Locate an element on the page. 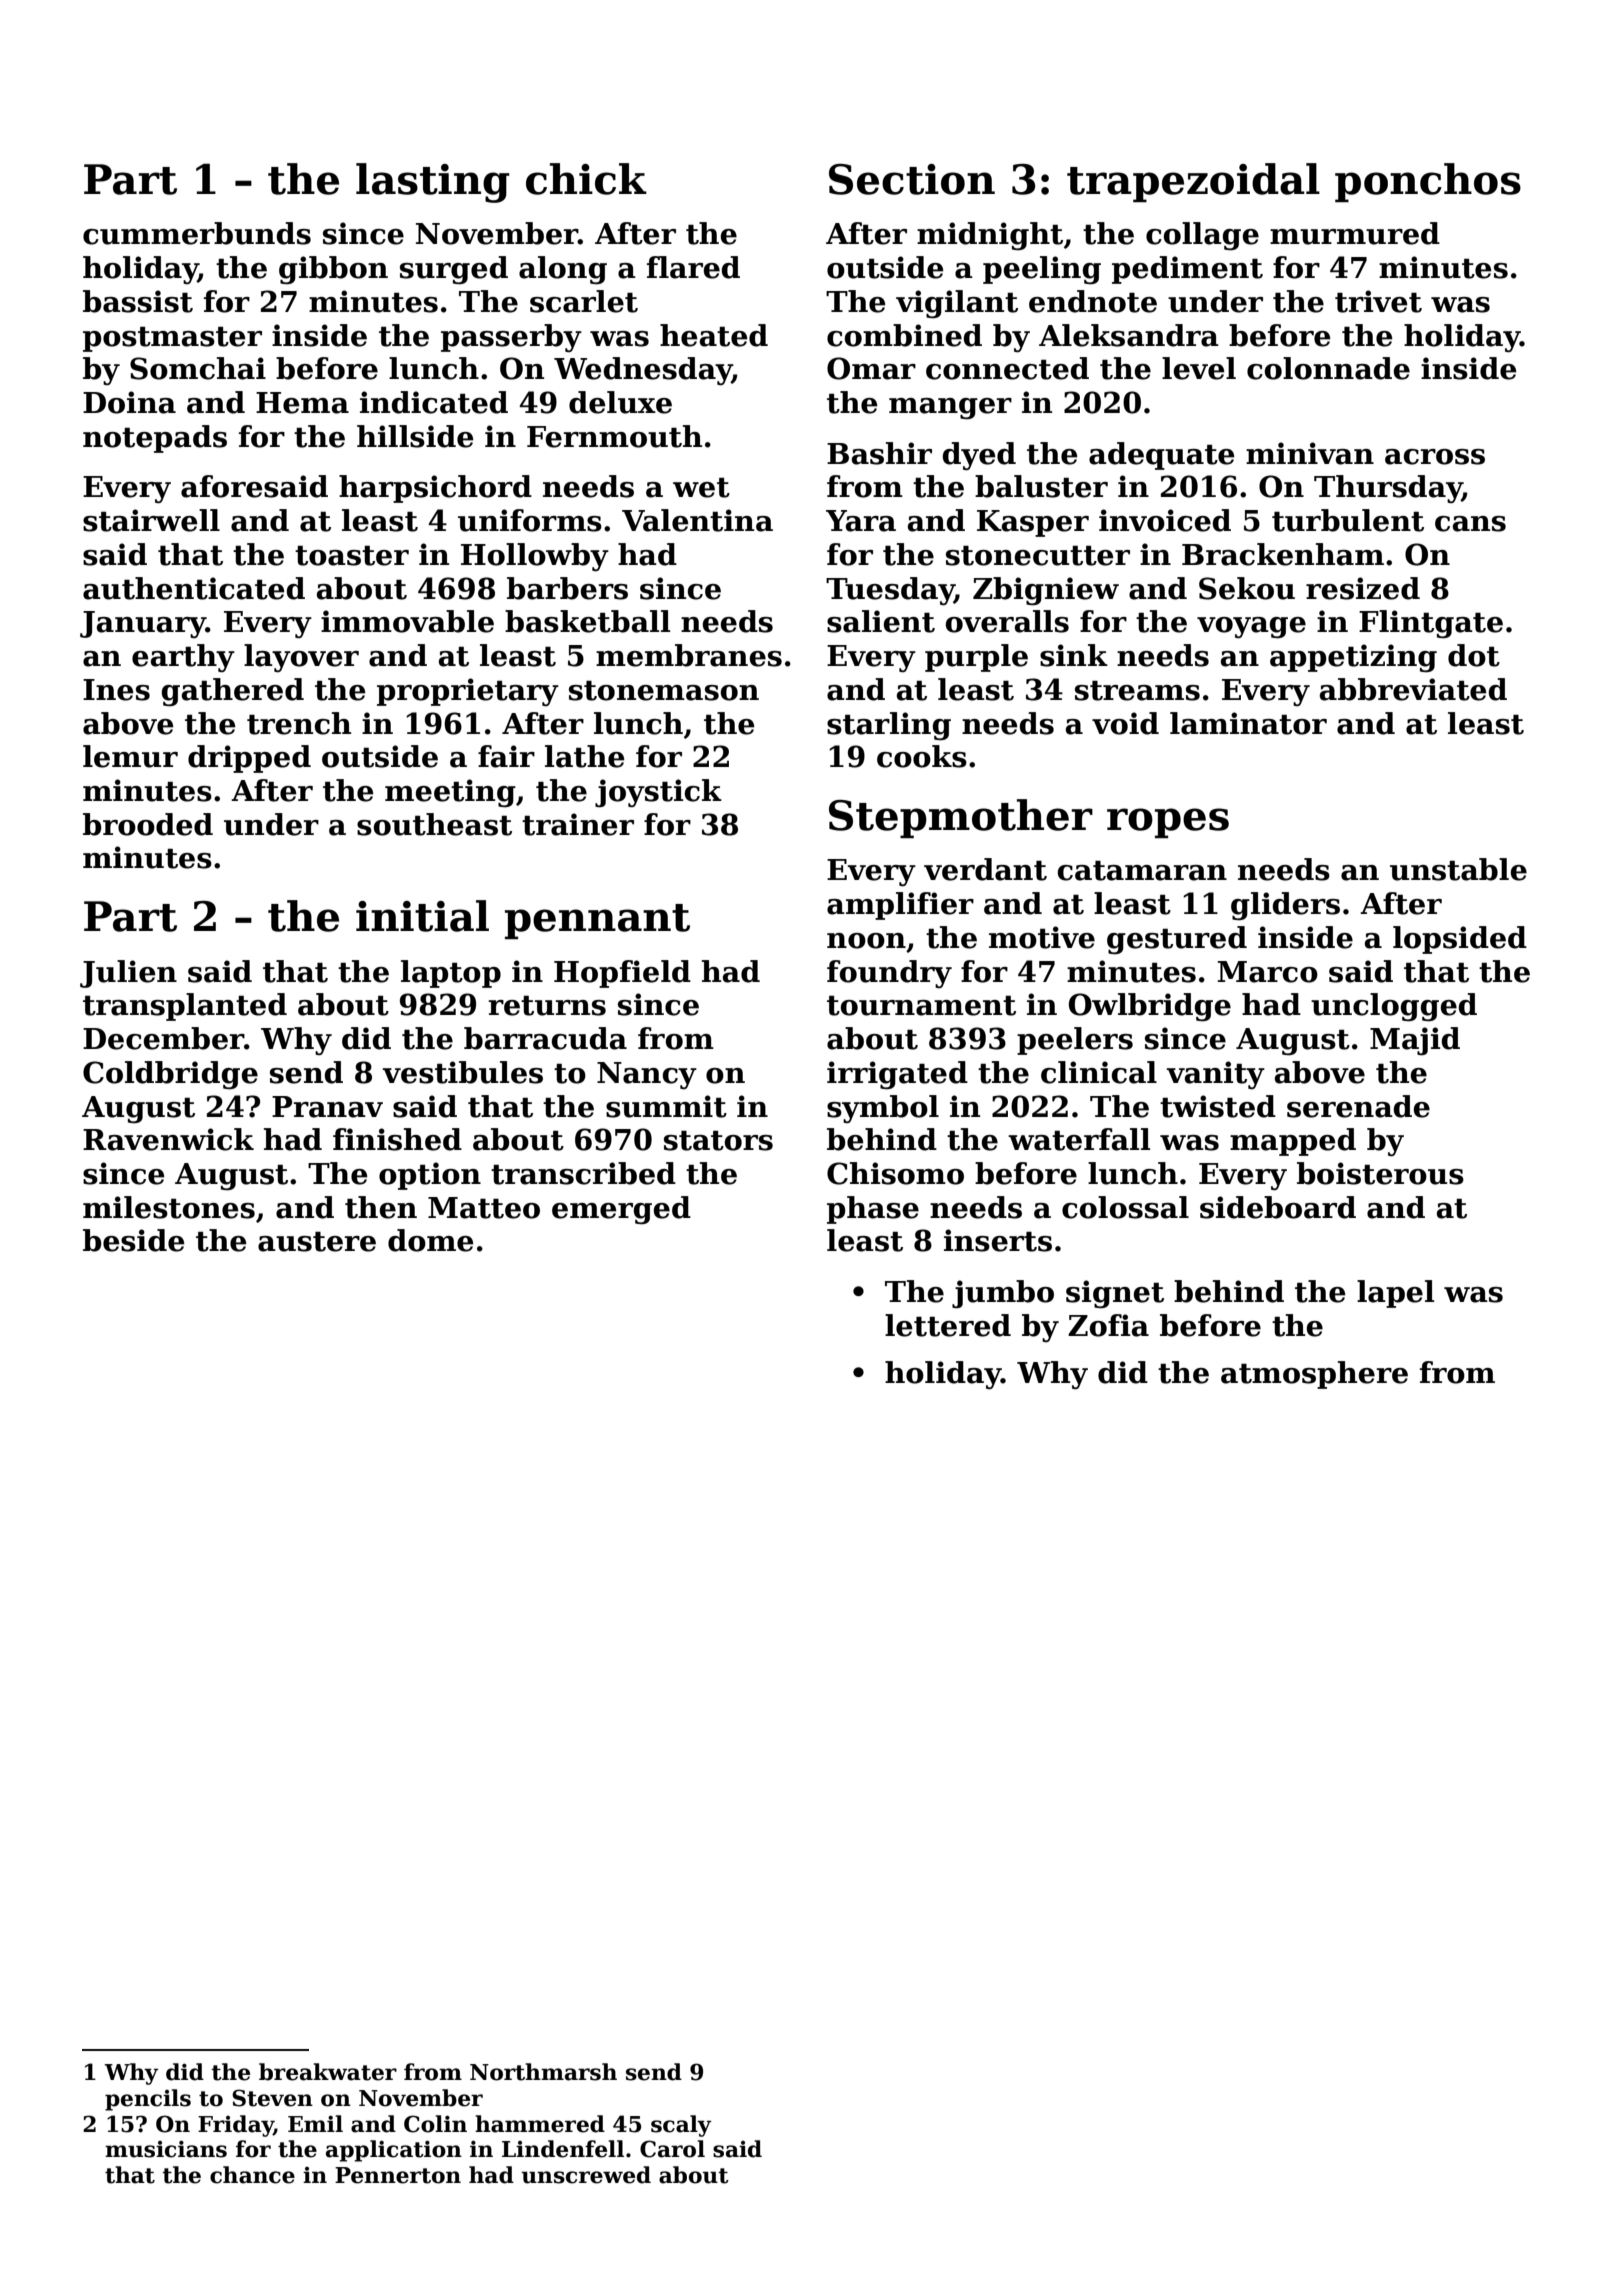 This page has height=2292, width=1620. lasting is located at coordinates (433, 183).
